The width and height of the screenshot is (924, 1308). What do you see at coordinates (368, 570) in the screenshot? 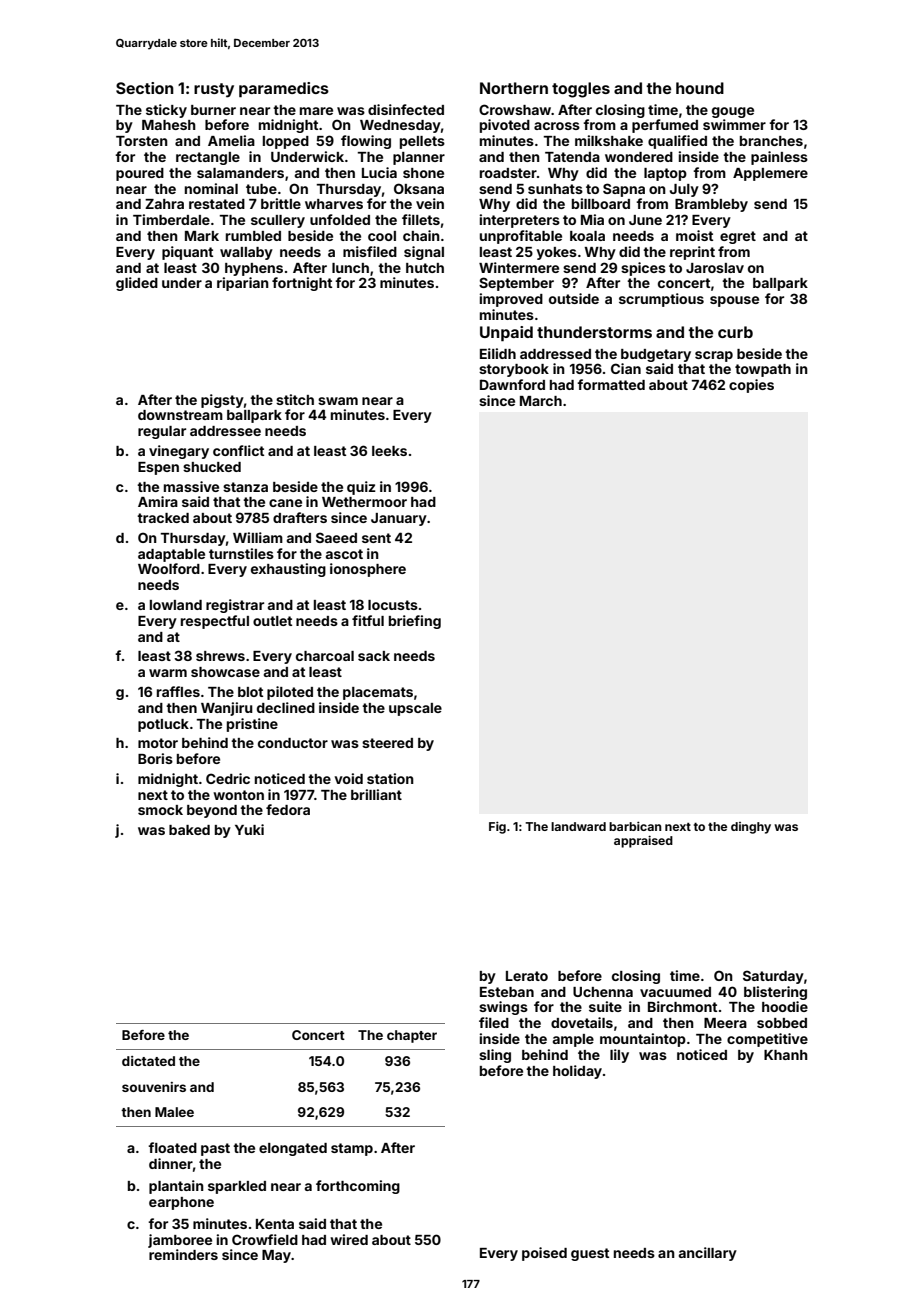
I see `ionosphere` at bounding box center [368, 570].
